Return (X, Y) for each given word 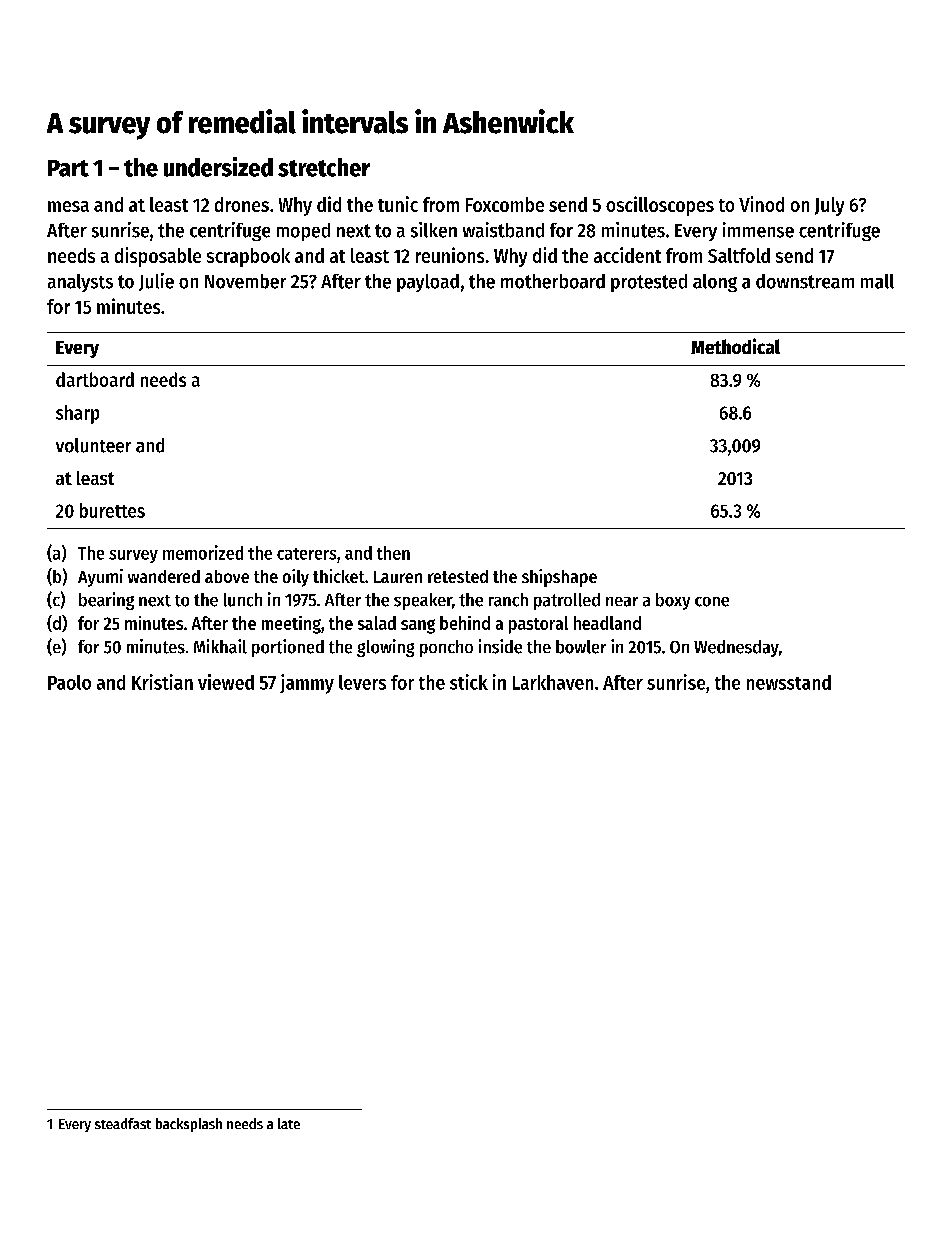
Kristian (162, 682)
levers (362, 682)
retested (458, 576)
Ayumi (100, 578)
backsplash (189, 1125)
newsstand (789, 682)
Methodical (735, 346)
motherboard (553, 281)
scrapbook (248, 257)
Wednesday (736, 648)
